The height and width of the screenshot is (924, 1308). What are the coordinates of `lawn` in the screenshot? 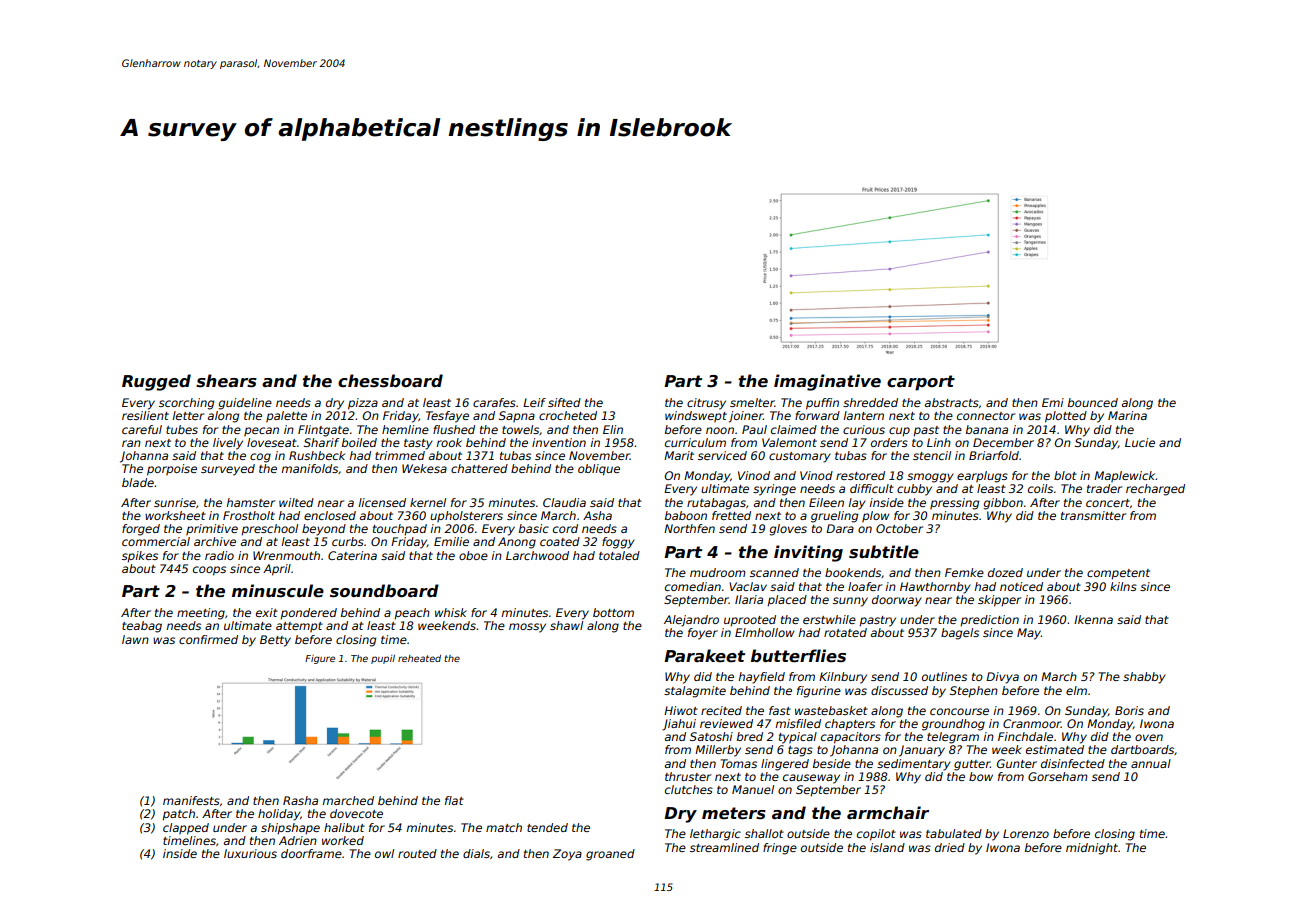 It's located at (135, 639).
